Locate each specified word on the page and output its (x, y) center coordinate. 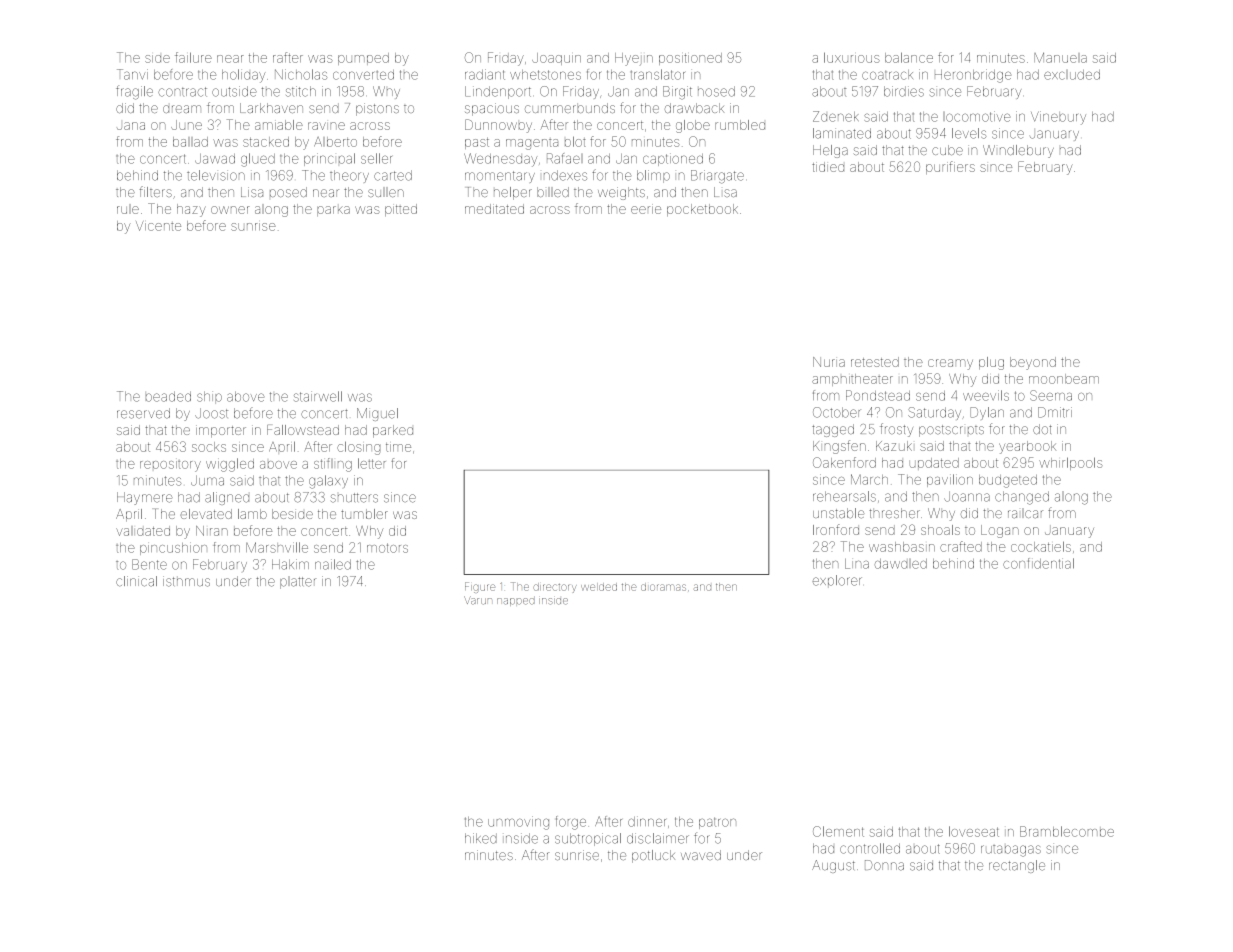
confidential (1038, 563)
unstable (838, 513)
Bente (149, 564)
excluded (1072, 75)
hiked (481, 838)
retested (875, 362)
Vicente (158, 226)
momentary (500, 177)
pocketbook (702, 210)
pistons (377, 109)
